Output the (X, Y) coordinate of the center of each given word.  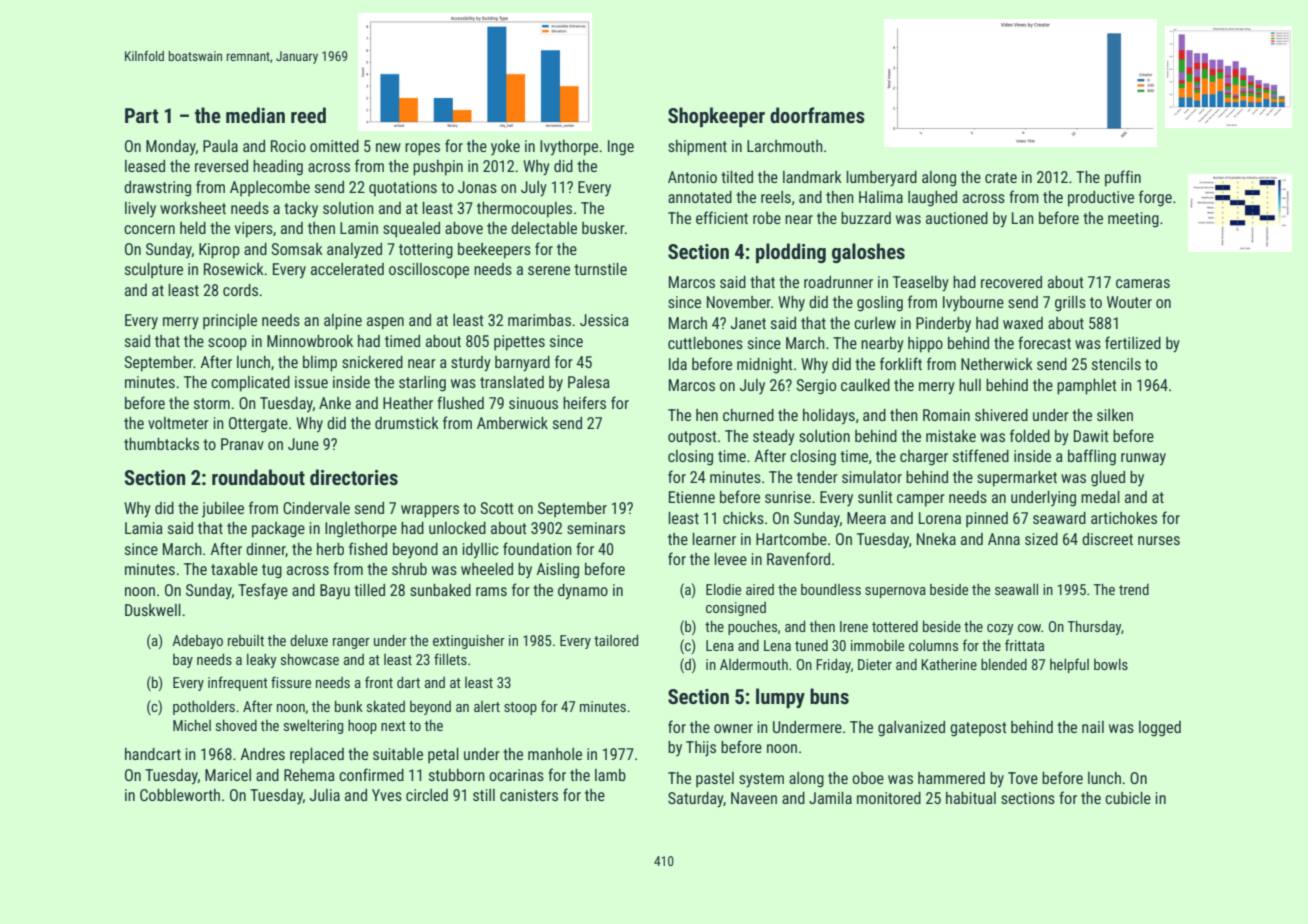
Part (142, 115)
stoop (520, 708)
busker (603, 228)
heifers (584, 402)
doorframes (817, 115)
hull (970, 385)
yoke (505, 147)
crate (1001, 177)
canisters (529, 795)
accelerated (347, 269)
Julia (324, 795)
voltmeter (178, 423)
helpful (1069, 665)
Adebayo (197, 642)
